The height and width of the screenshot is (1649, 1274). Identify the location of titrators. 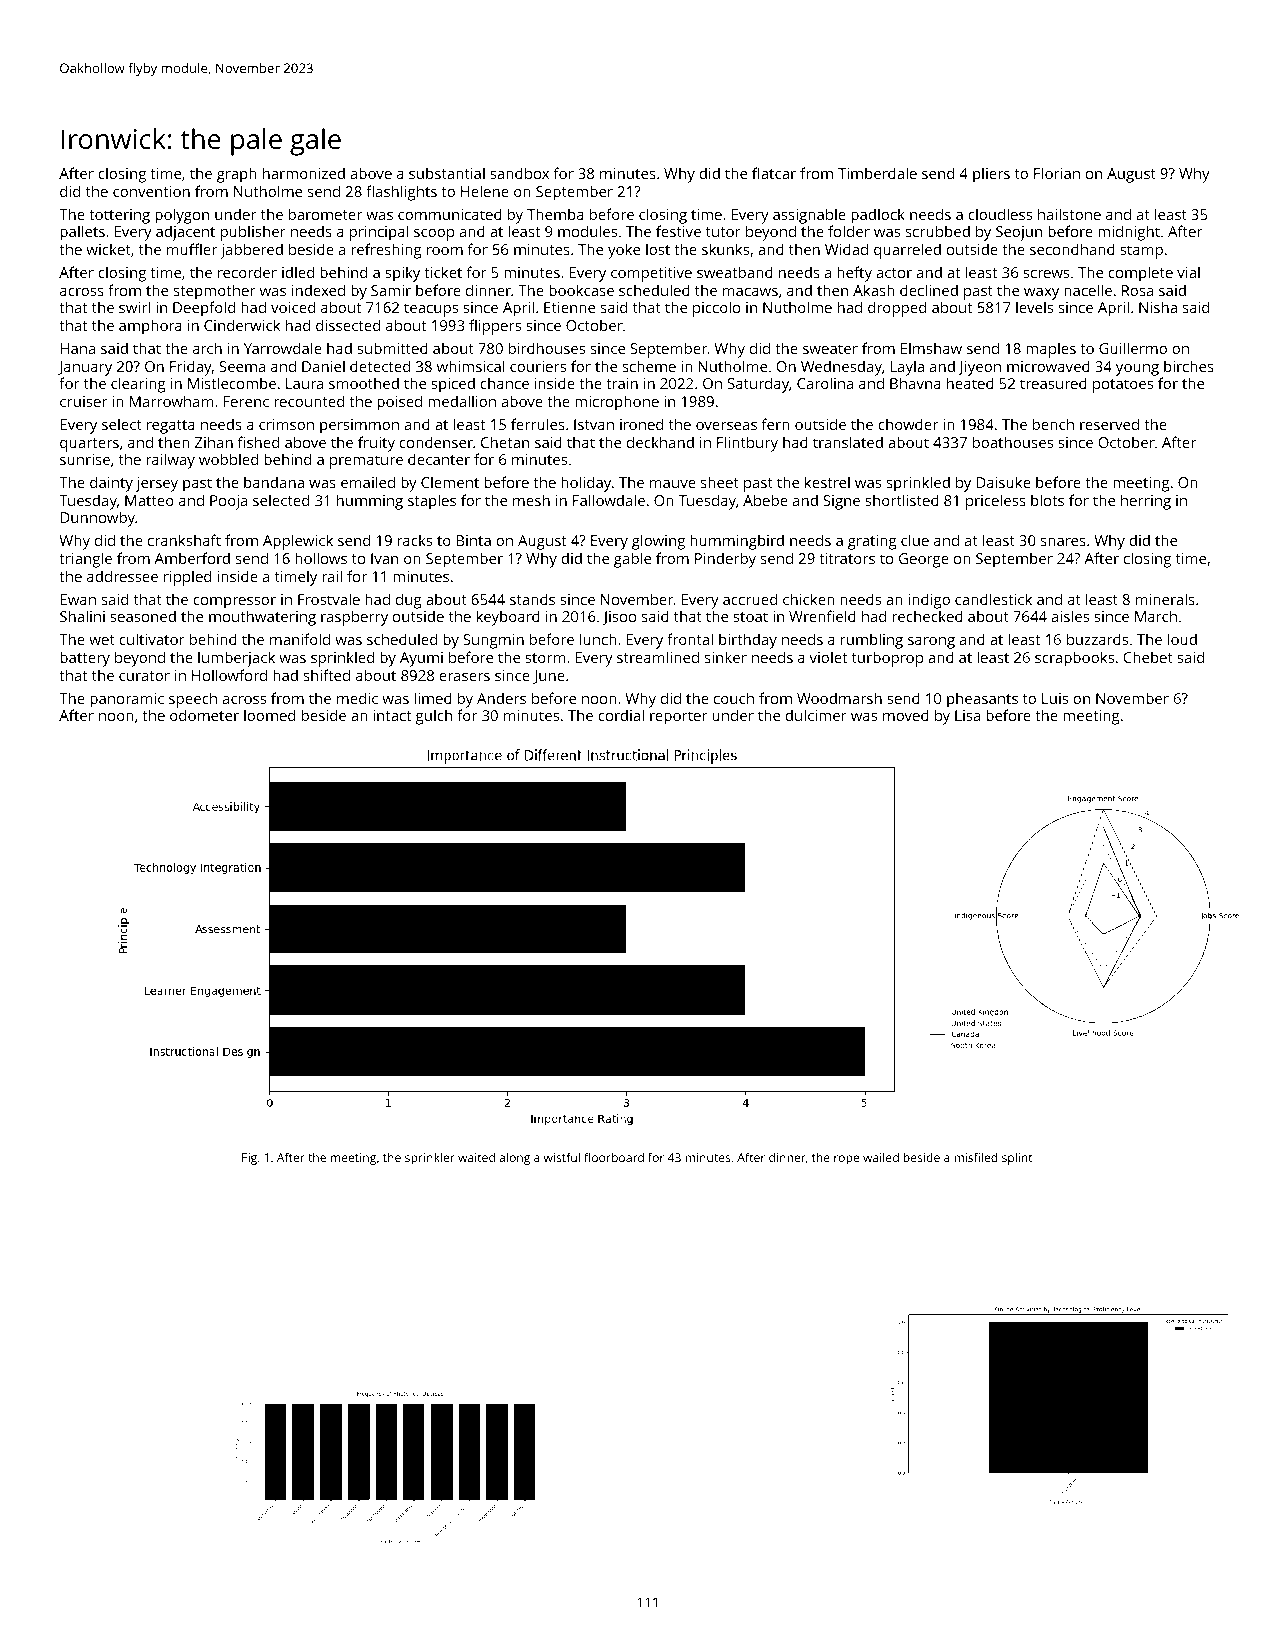
(847, 558).
